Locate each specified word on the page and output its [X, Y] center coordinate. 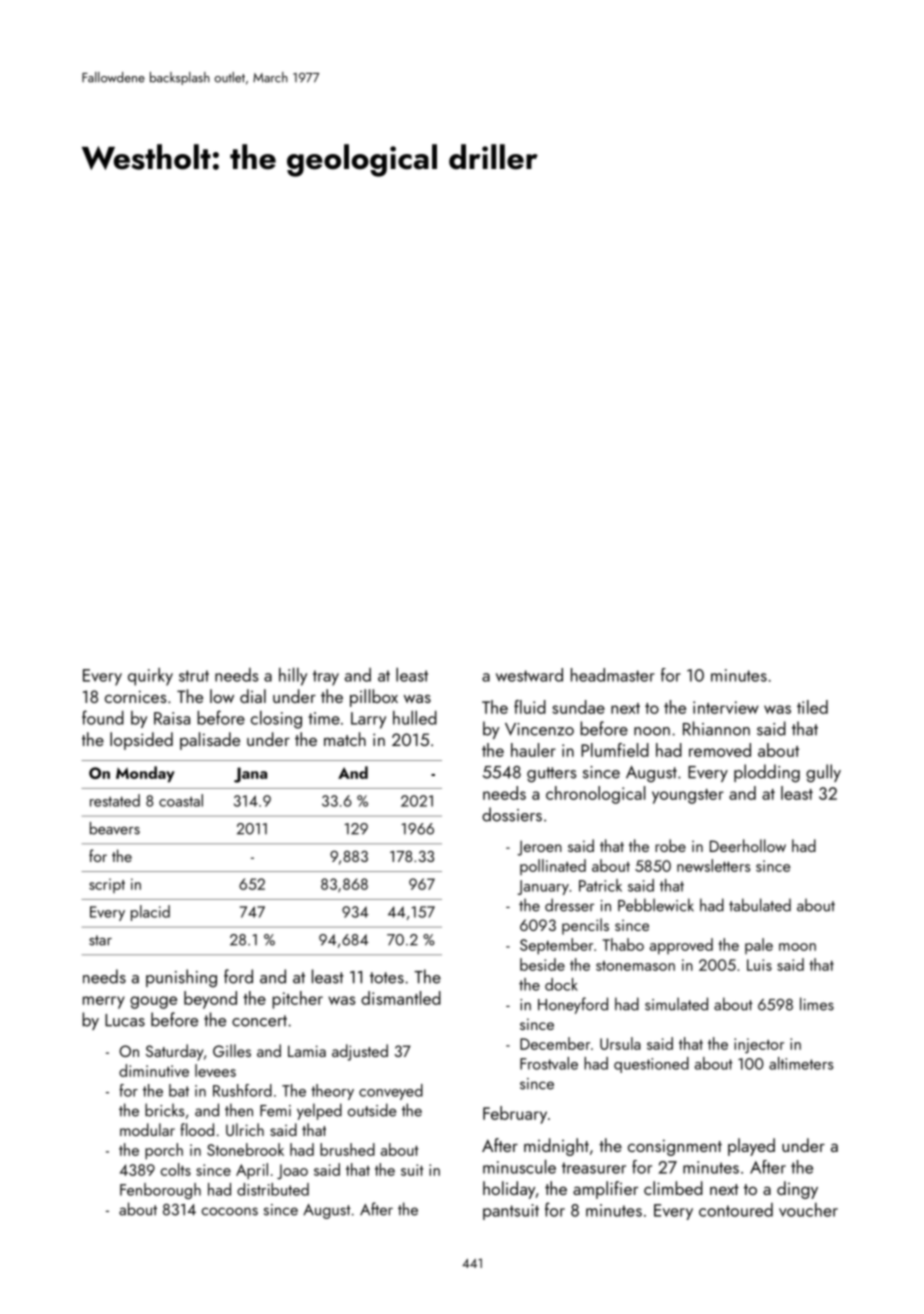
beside [542, 964]
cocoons [230, 1211]
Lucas [125, 1020]
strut [194, 676]
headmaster [613, 675]
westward [529, 675]
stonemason [635, 966]
